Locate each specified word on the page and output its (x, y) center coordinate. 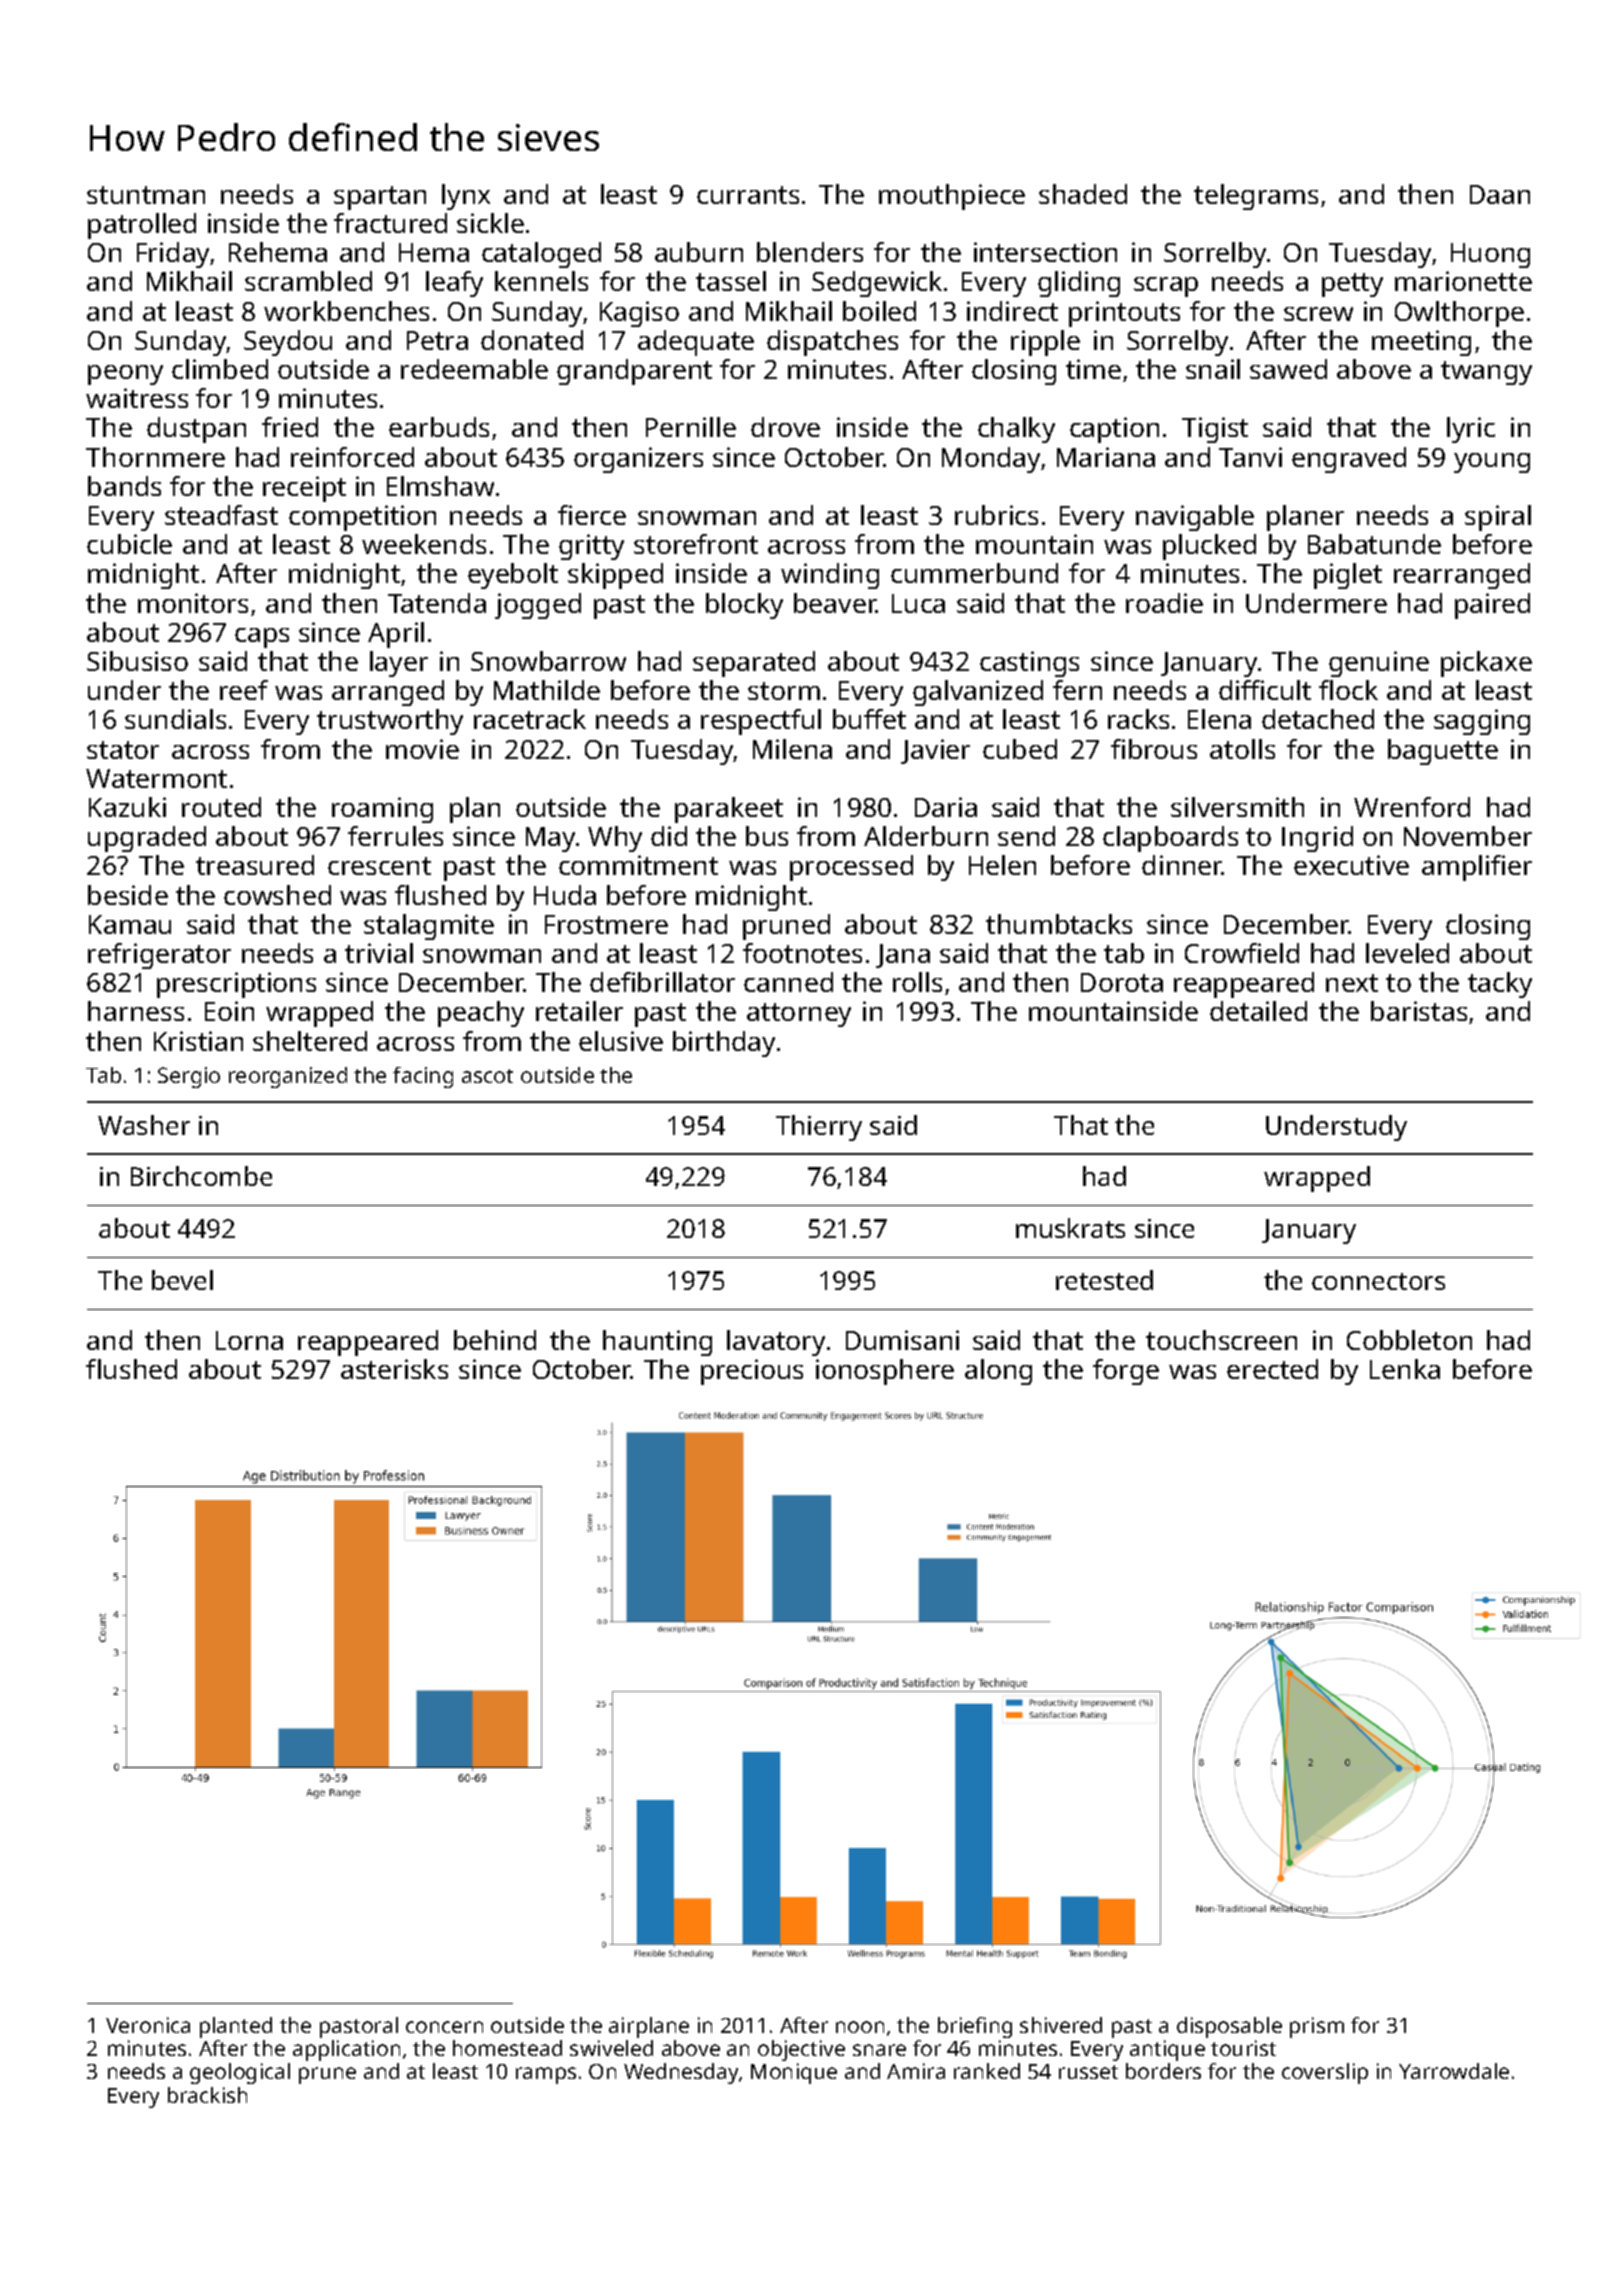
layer (399, 664)
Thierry (819, 1128)
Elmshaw (440, 486)
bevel (182, 1280)
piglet (1348, 576)
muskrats (1070, 1228)
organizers (638, 460)
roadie (1164, 603)
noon (860, 2027)
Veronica (148, 2025)
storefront (696, 544)
